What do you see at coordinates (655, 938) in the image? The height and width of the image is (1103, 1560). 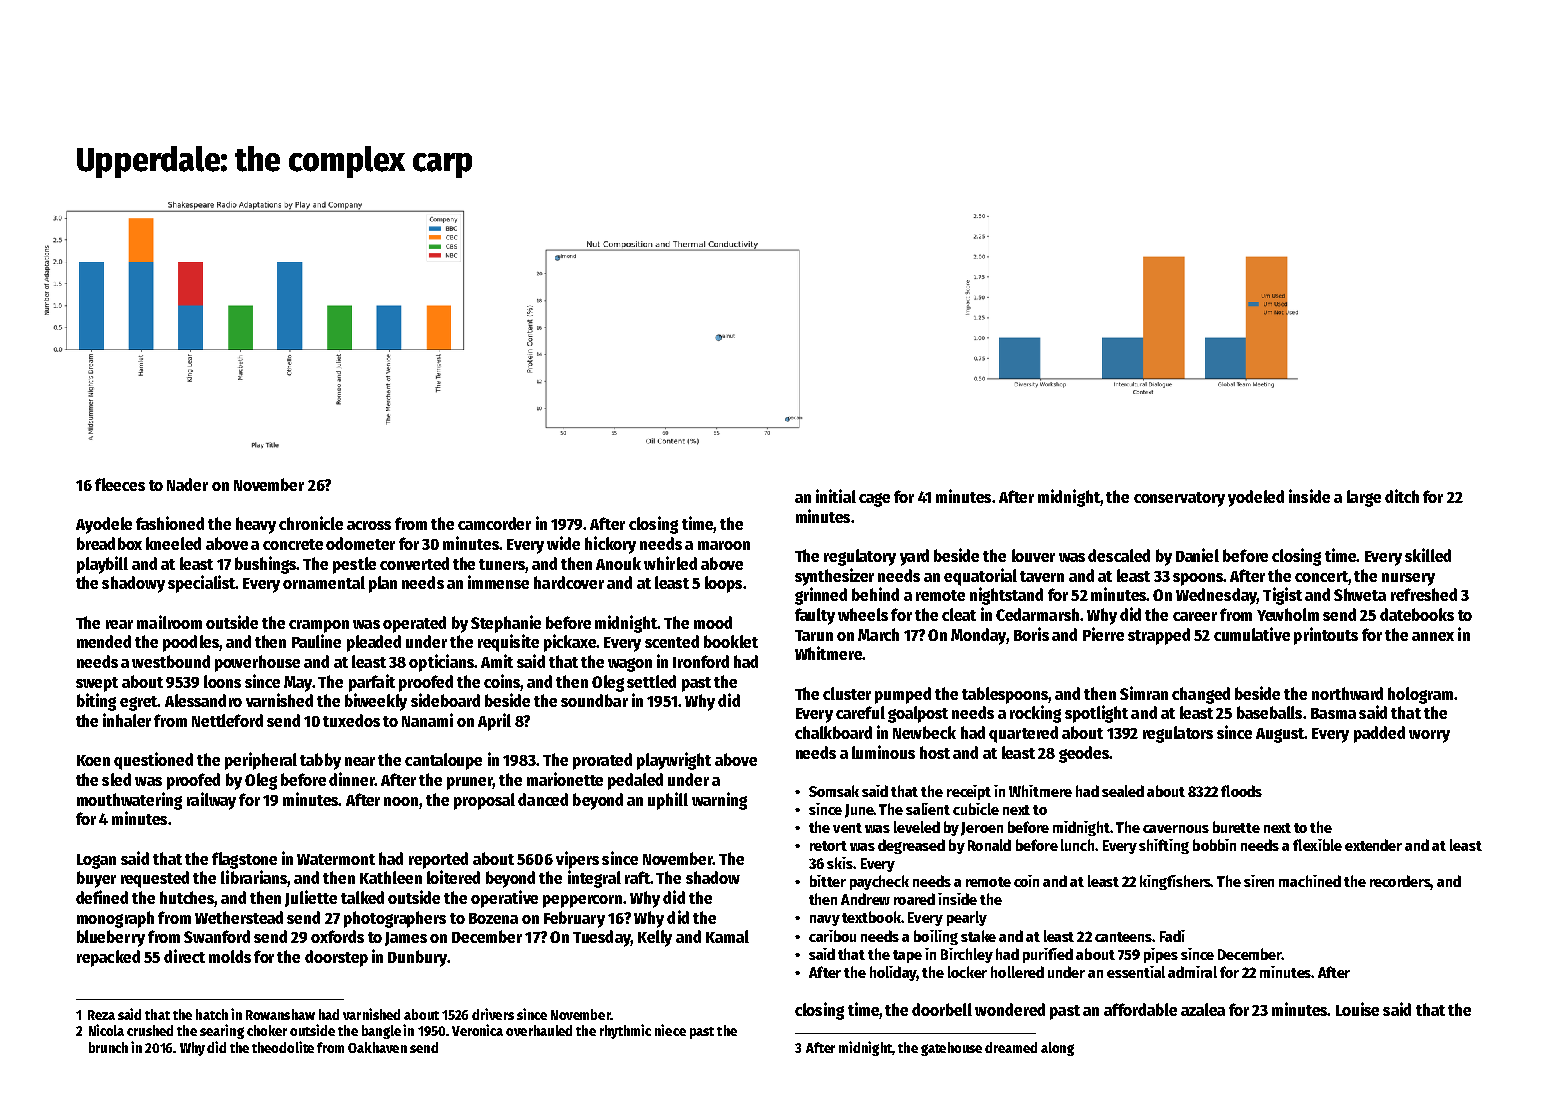 I see `Kelly` at bounding box center [655, 938].
